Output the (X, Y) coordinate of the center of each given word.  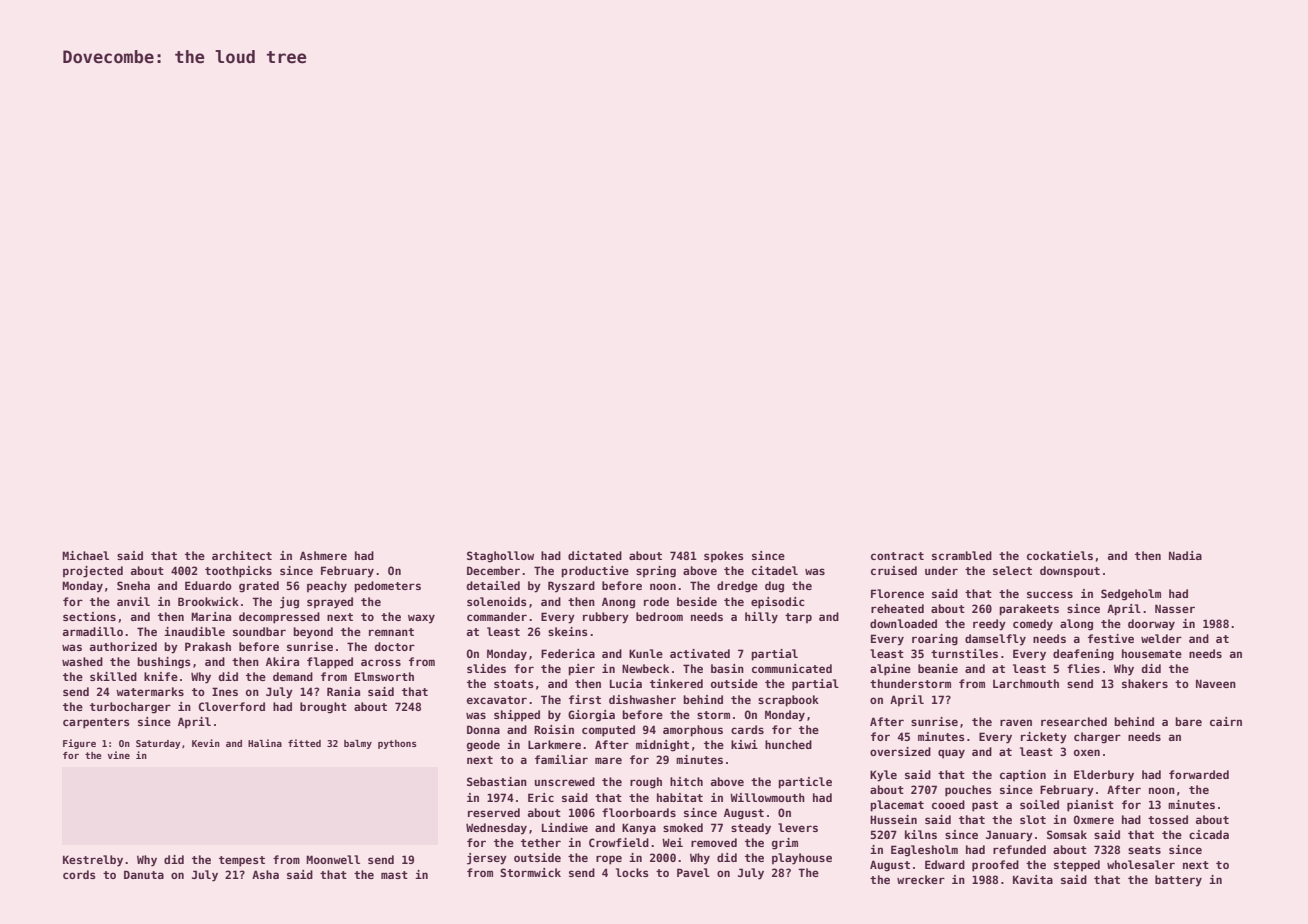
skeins (568, 631)
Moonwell (333, 859)
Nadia (1185, 555)
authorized (123, 646)
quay (951, 754)
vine (119, 755)
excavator (497, 700)
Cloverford (231, 706)
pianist (1090, 806)
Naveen (1216, 683)
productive (595, 572)
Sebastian (497, 781)
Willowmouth (767, 797)
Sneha (133, 585)
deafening (1083, 655)
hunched (788, 744)
